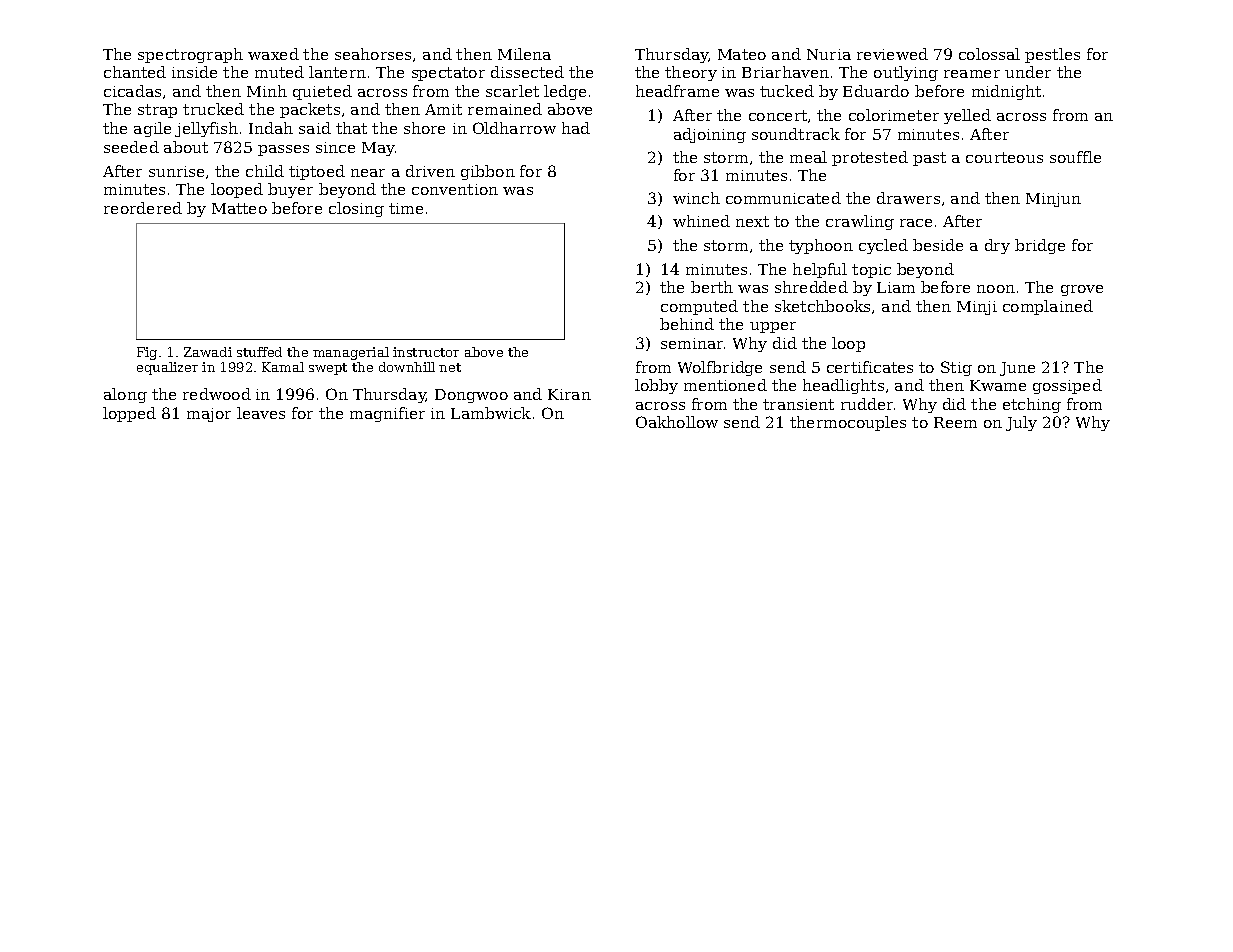 The image size is (1233, 952). I want to click on time, so click(406, 208).
